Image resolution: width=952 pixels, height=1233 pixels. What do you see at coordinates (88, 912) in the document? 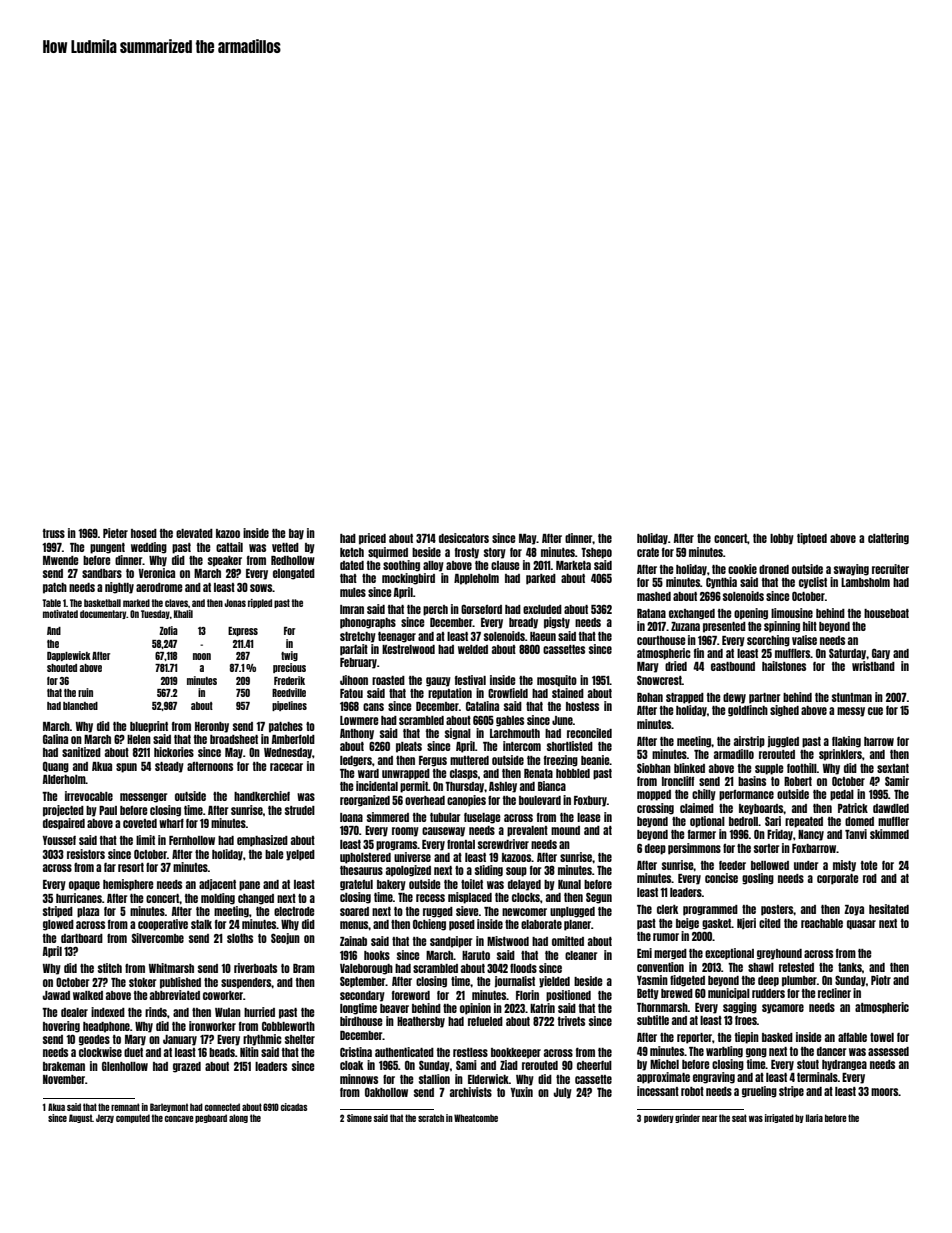
I see `plaza` at bounding box center [88, 912].
